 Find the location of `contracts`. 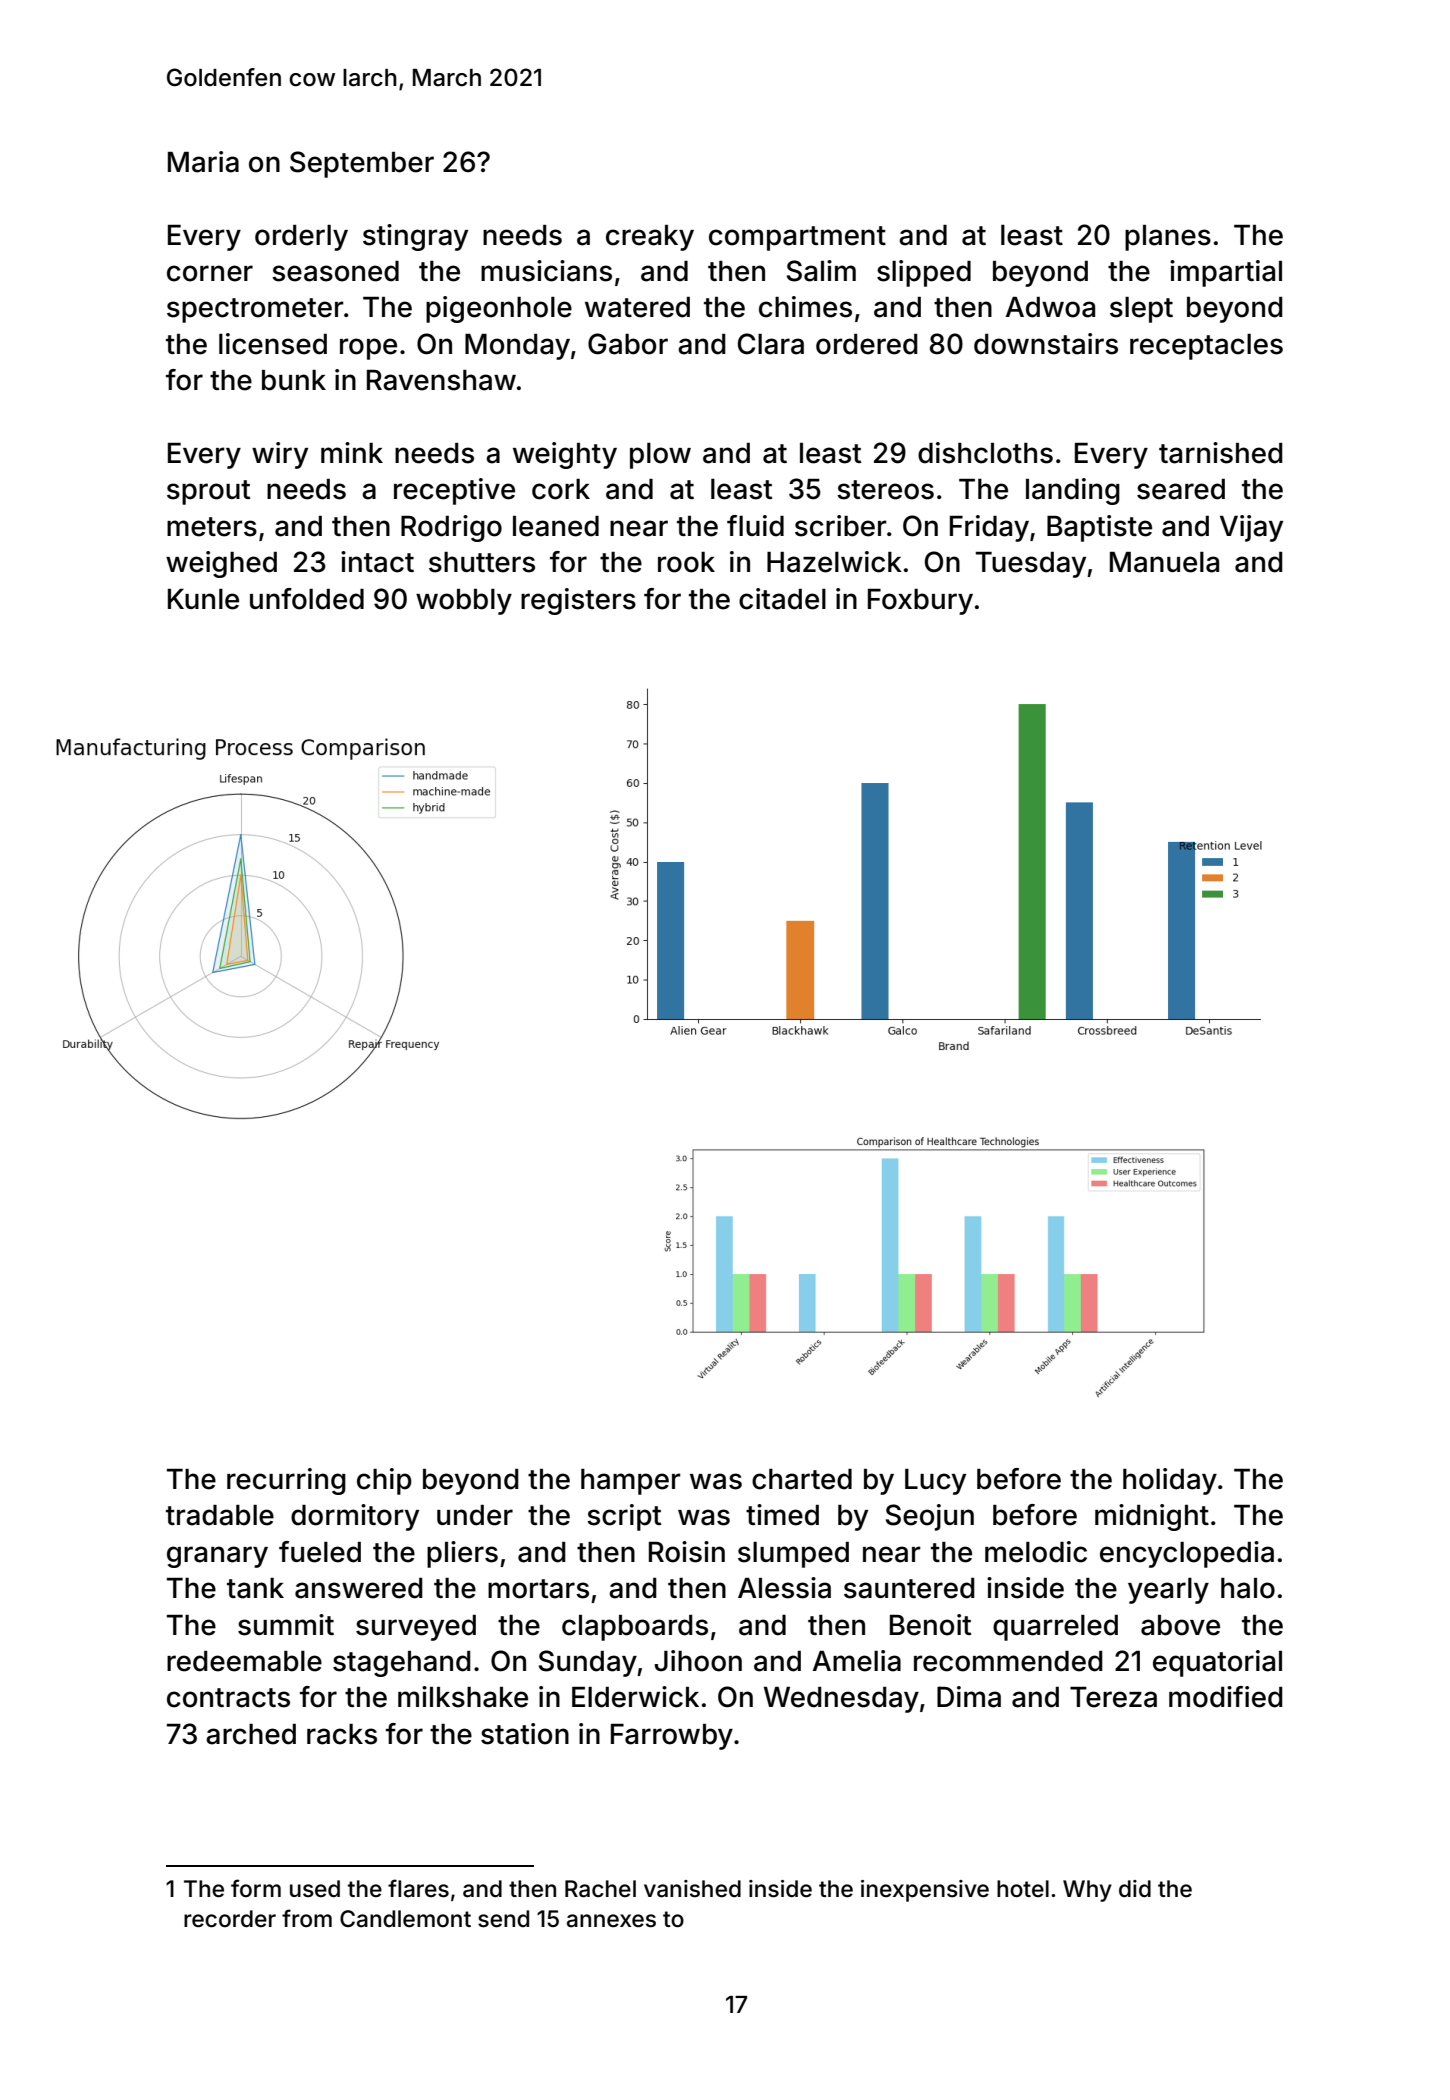

contracts is located at coordinates (228, 1698).
